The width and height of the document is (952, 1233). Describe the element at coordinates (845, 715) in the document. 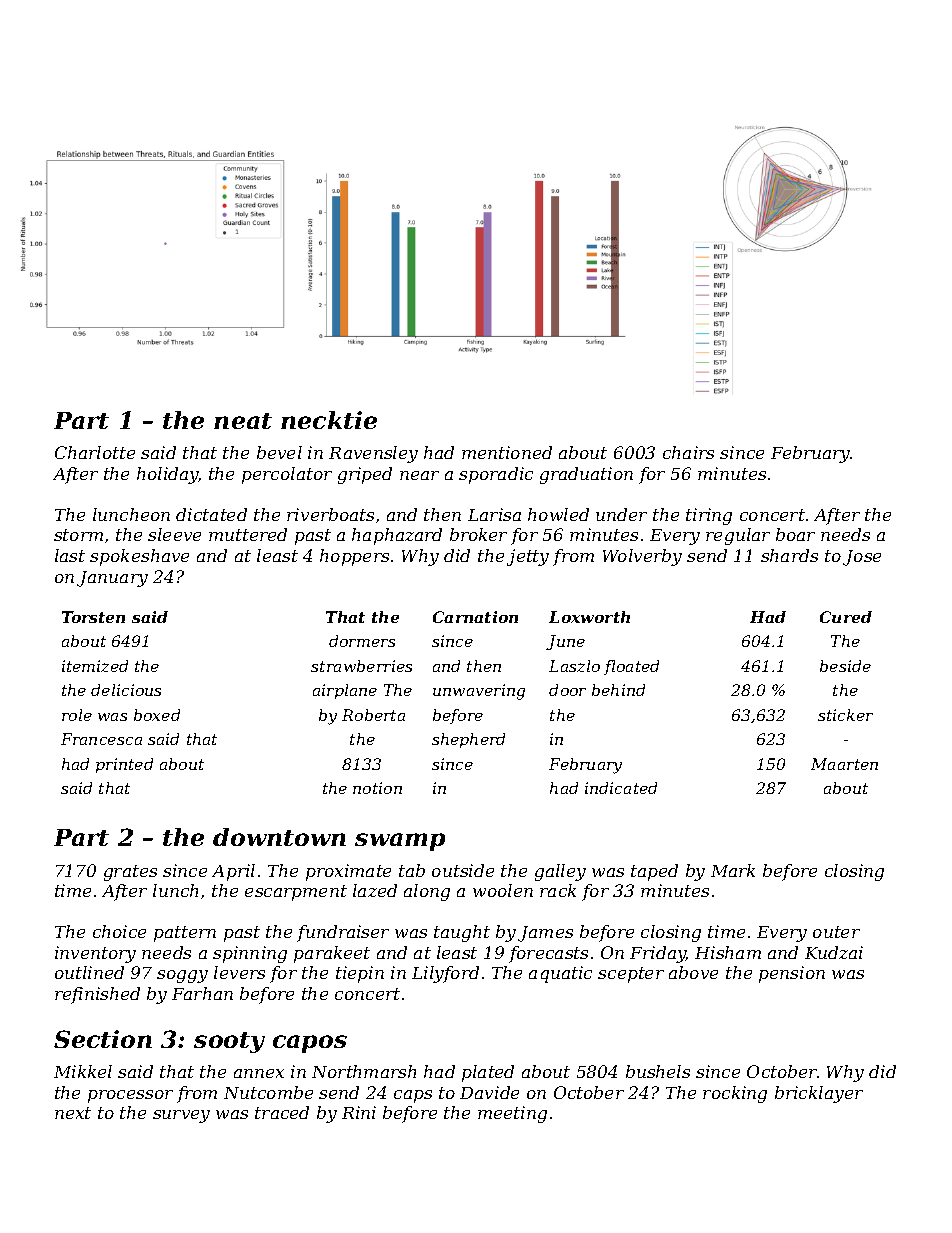

I see `sticker` at that location.
